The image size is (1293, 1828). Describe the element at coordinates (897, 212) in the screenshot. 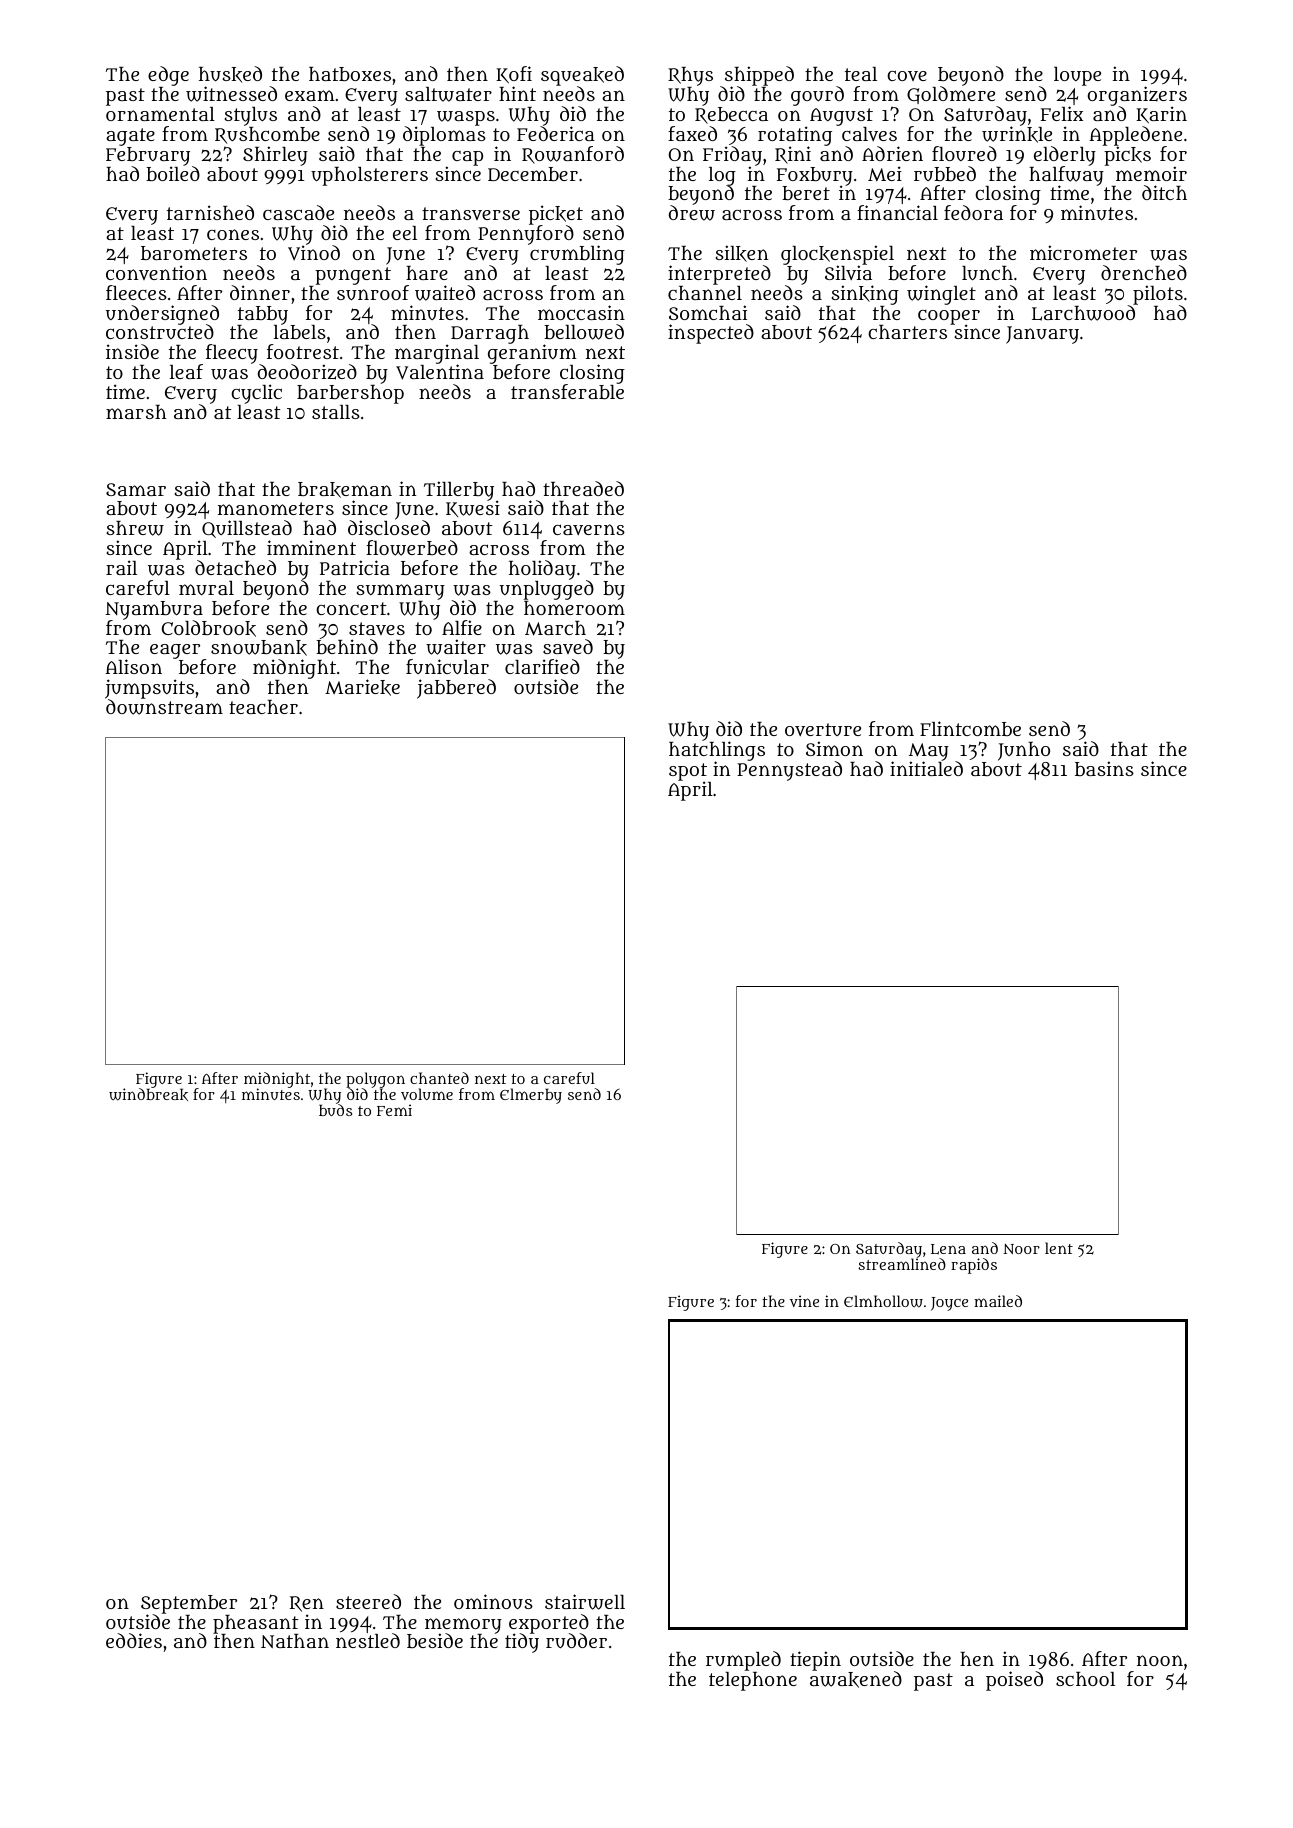

I see `financial` at that location.
